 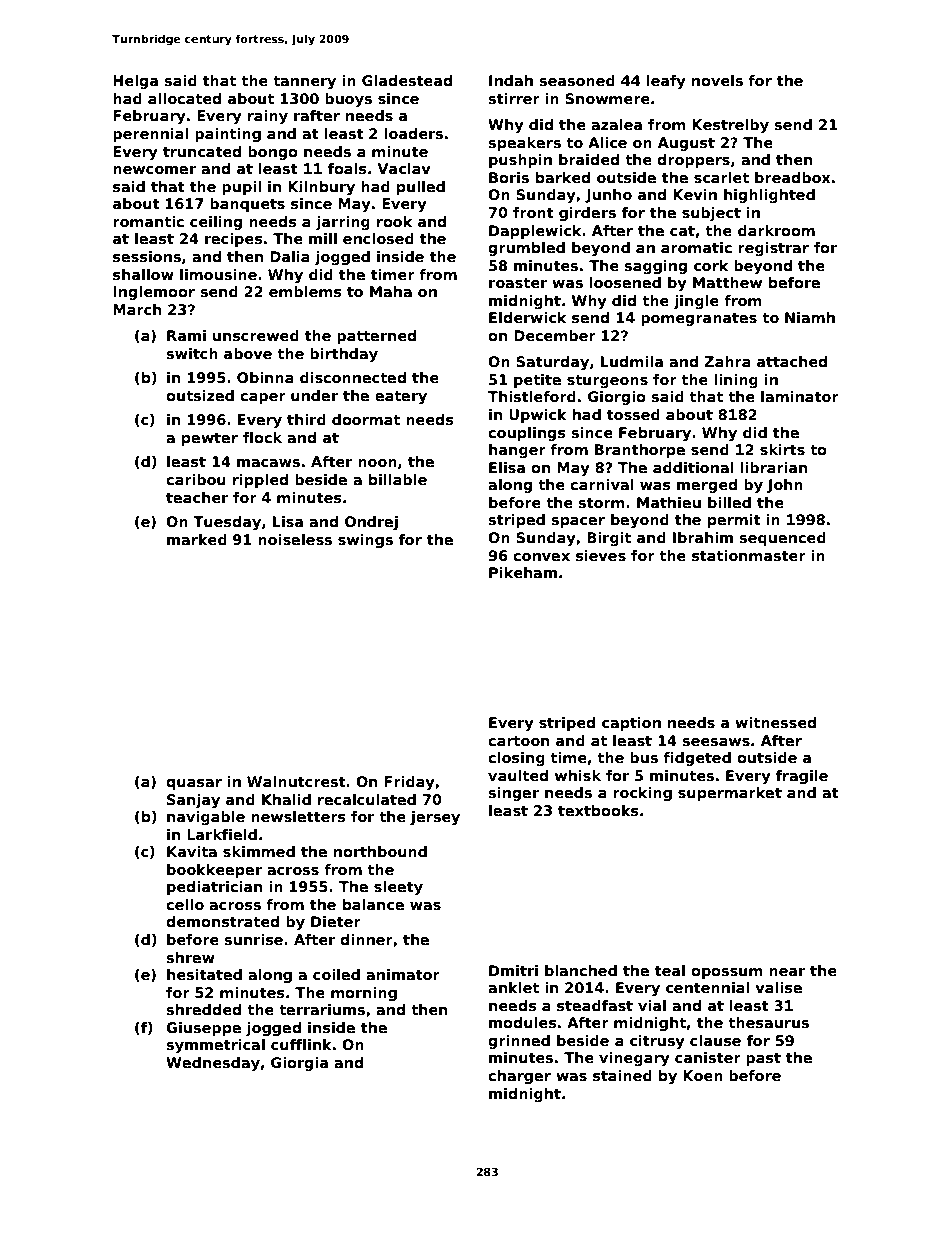 What do you see at coordinates (210, 439) in the screenshot?
I see `pewter` at bounding box center [210, 439].
